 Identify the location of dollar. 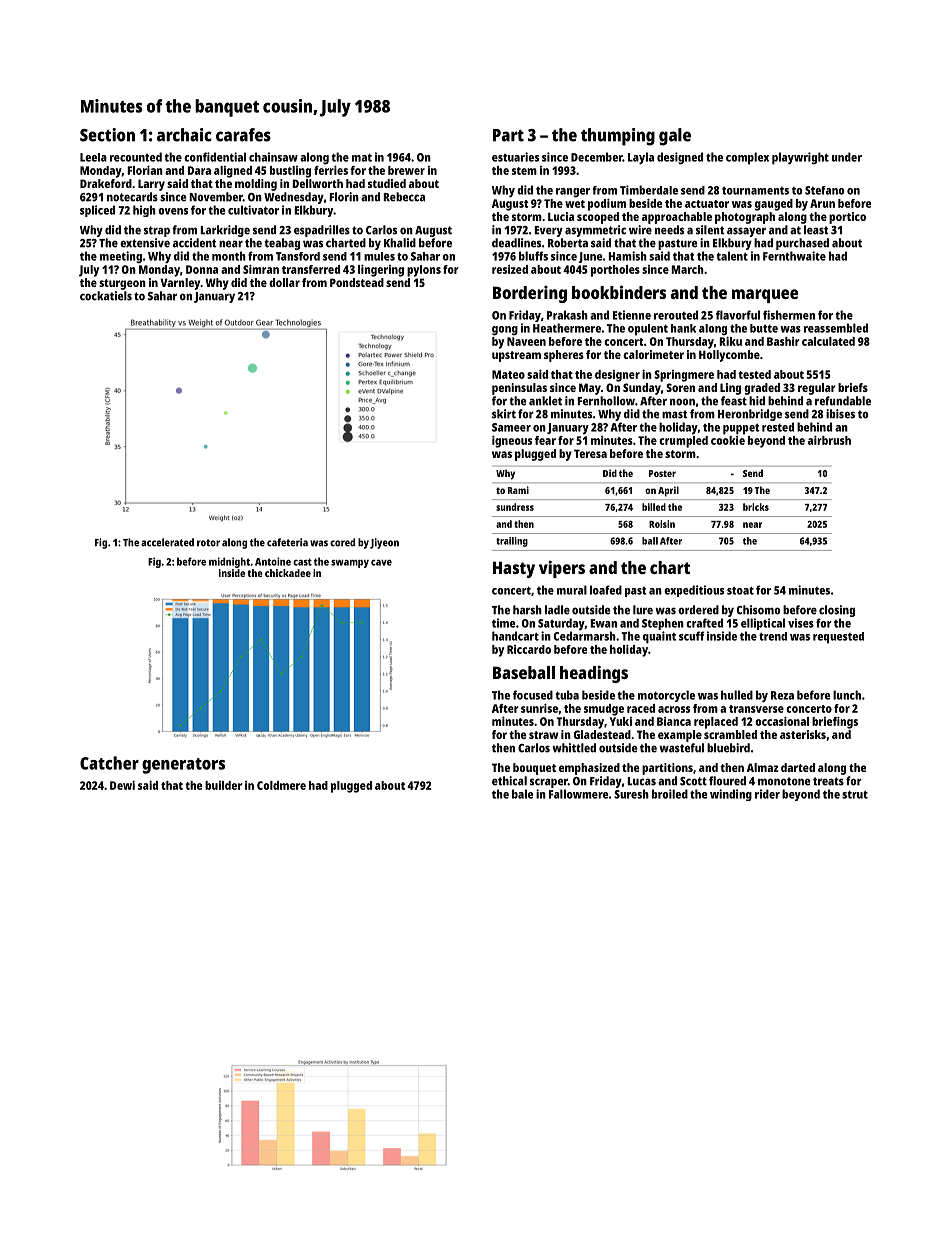
(284, 282).
